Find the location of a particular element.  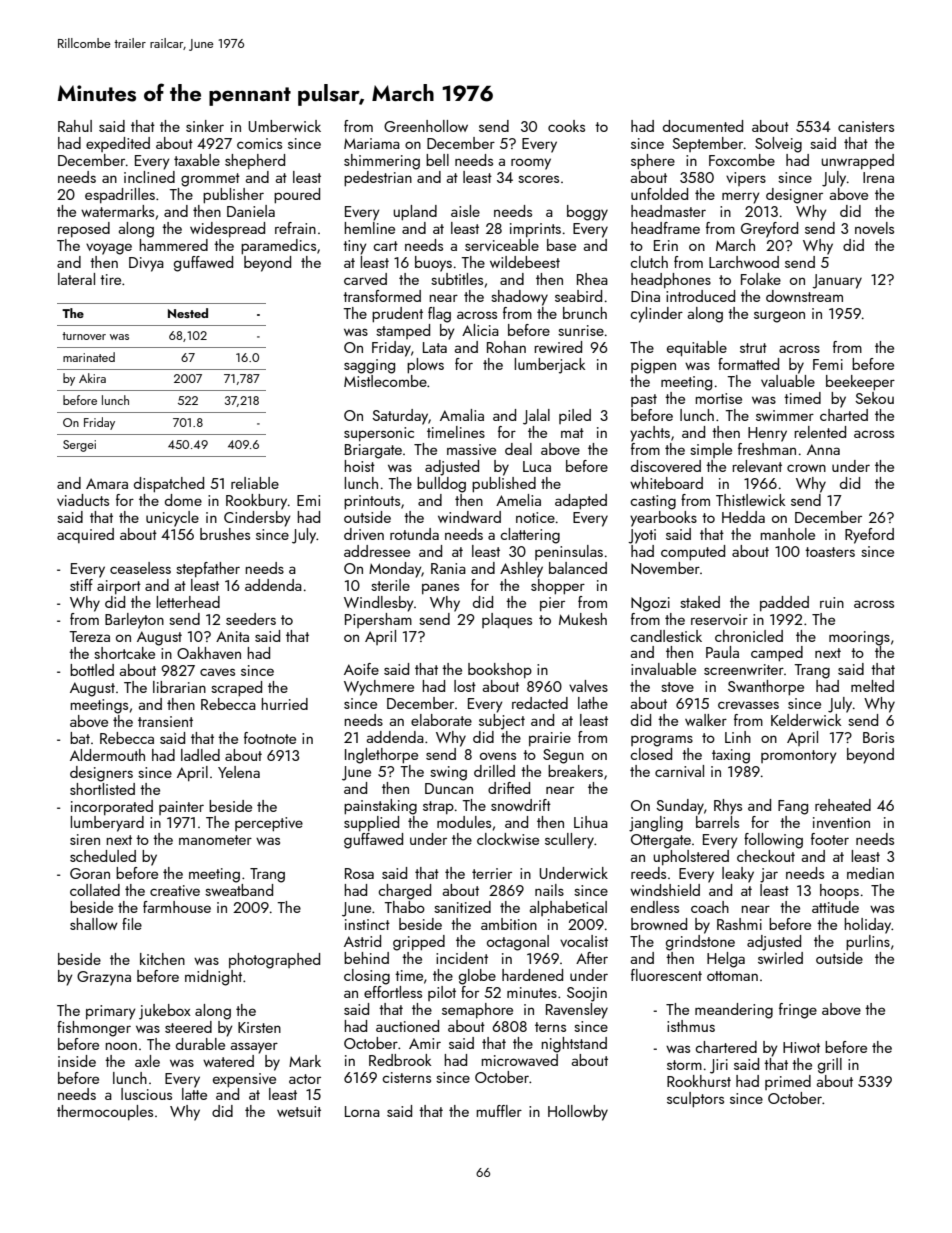

swimmer is located at coordinates (785, 415).
